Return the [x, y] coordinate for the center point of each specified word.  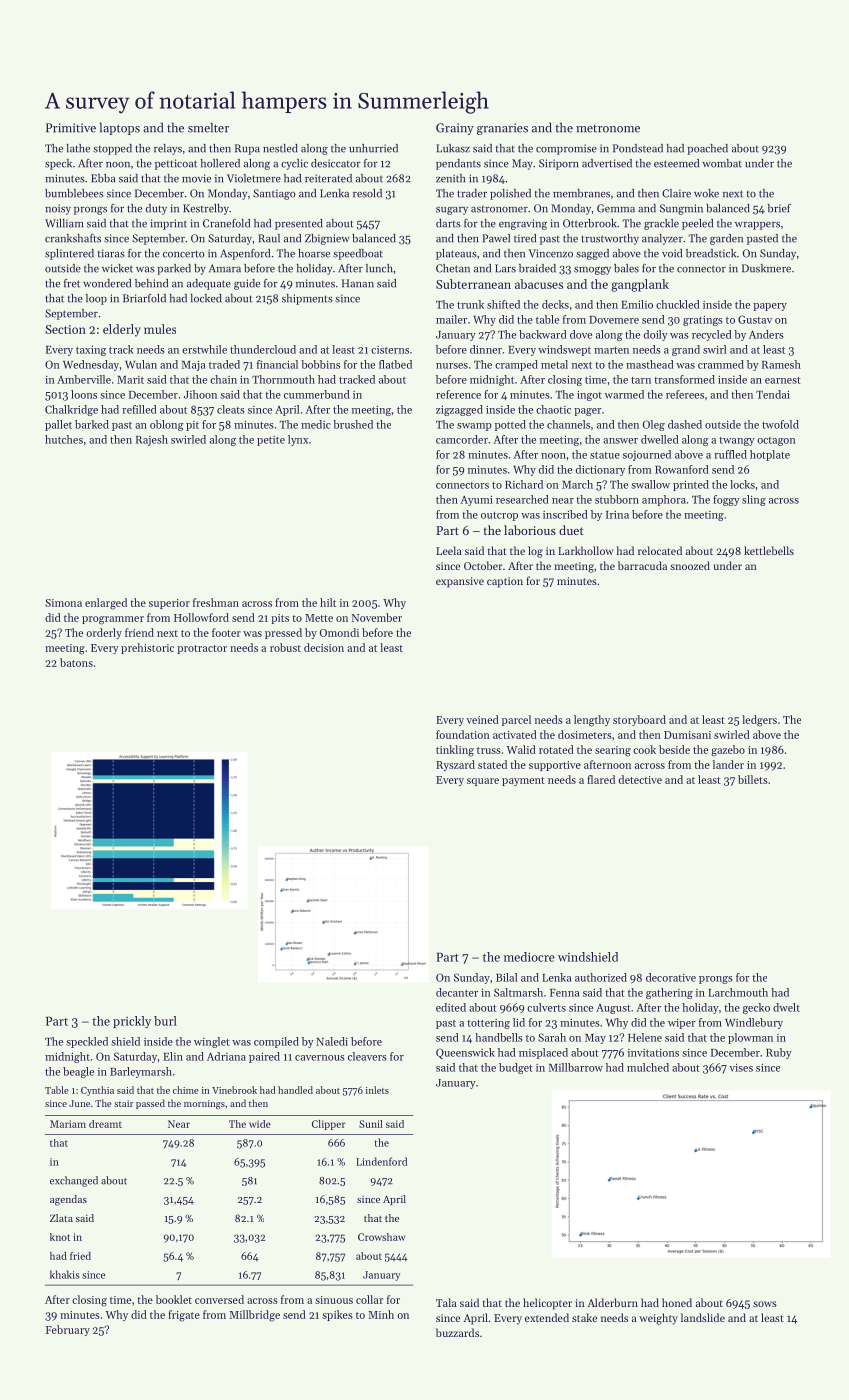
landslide [703, 1317]
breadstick [711, 253]
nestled [280, 148]
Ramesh [781, 364]
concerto [184, 254]
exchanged [74, 1181]
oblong [167, 425]
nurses [452, 366]
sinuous [334, 1300]
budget [516, 1068]
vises [741, 1068]
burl [165, 1021]
